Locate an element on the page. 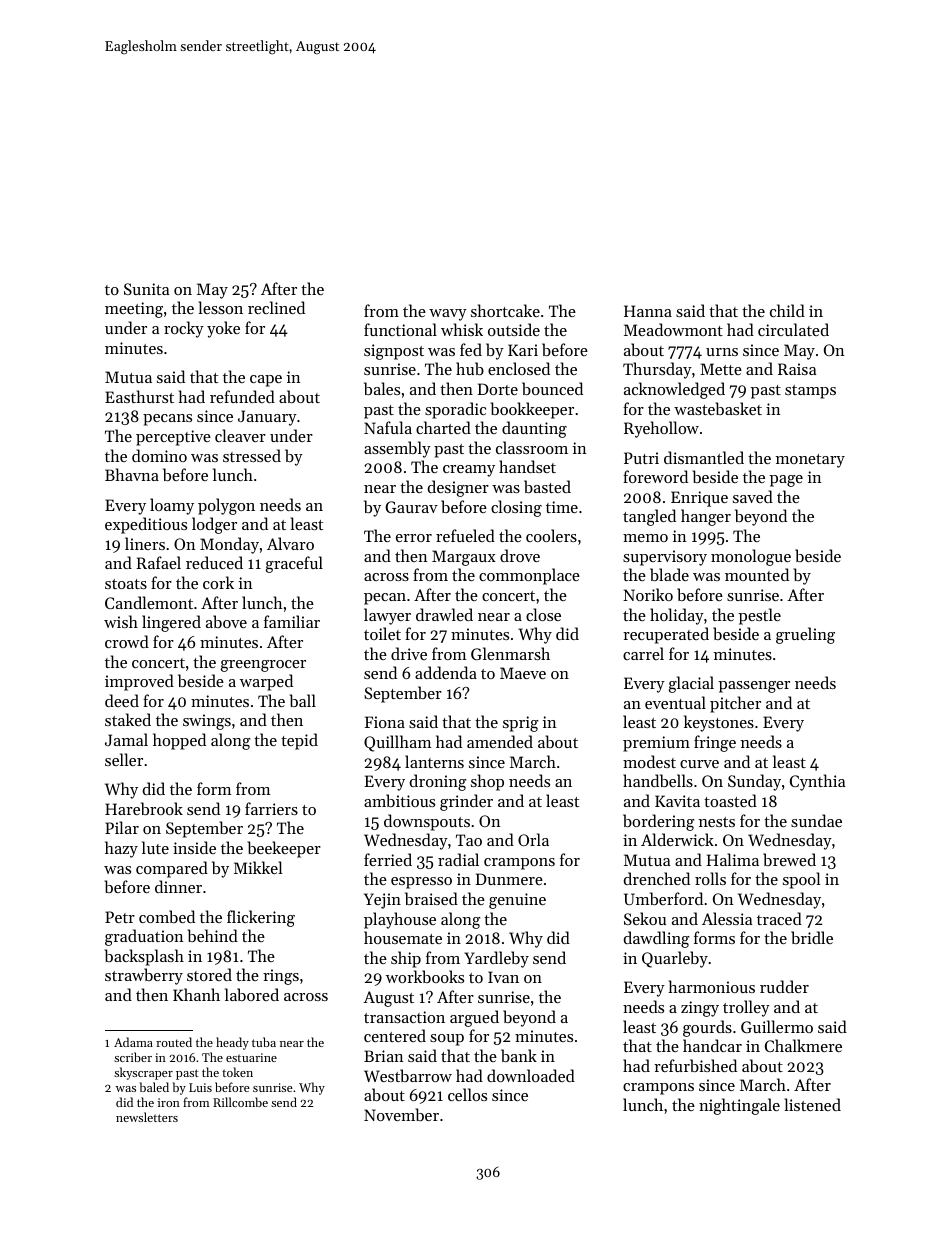 Image resolution: width=952 pixels, height=1233 pixels. drenched is located at coordinates (657, 878).
